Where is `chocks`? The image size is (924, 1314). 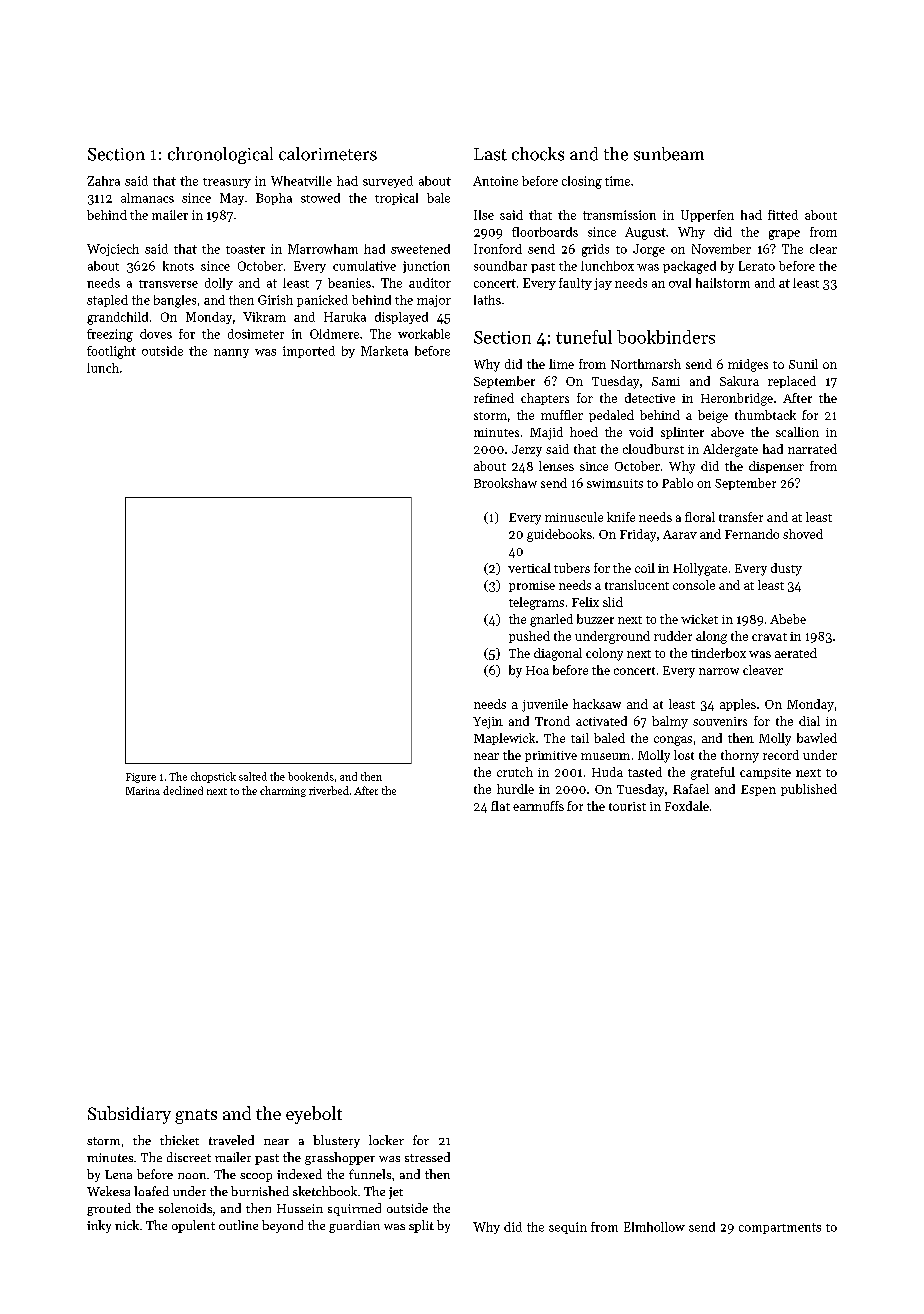 chocks is located at coordinates (538, 154).
